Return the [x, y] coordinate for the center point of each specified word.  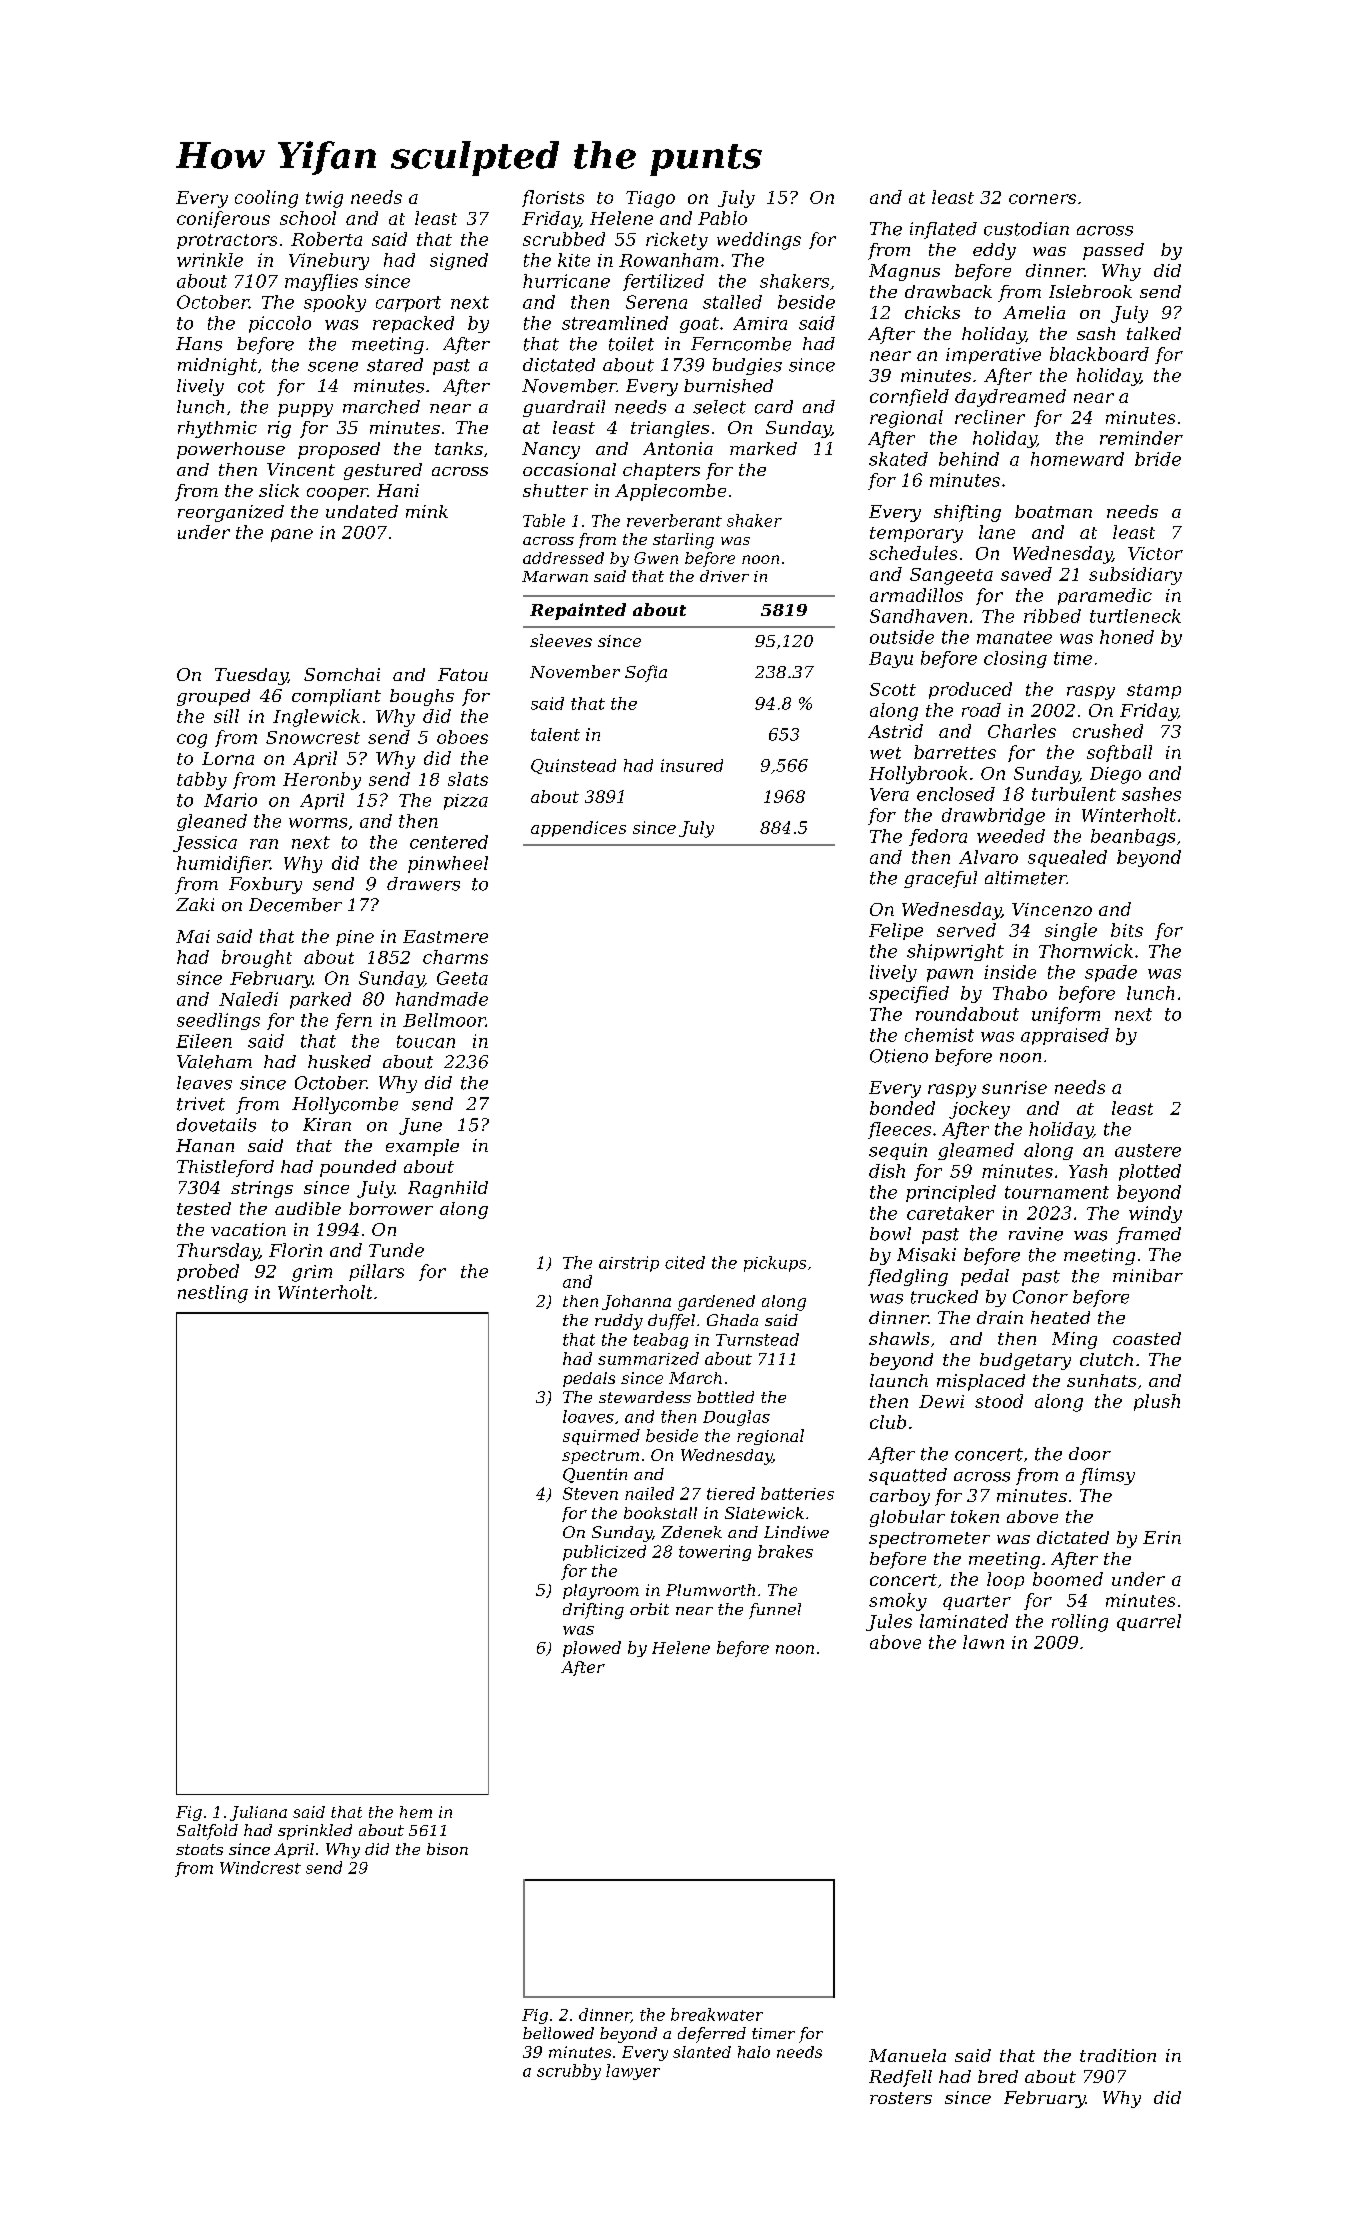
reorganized [231, 513]
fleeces [899, 1130]
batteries [797, 1493]
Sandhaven [918, 616]
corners [1042, 199]
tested [204, 1208]
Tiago [650, 199]
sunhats [1101, 1380]
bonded [902, 1108]
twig [324, 199]
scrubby [569, 2072]
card [774, 407]
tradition [1118, 2055]
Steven [590, 1493]
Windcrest [260, 1867]
